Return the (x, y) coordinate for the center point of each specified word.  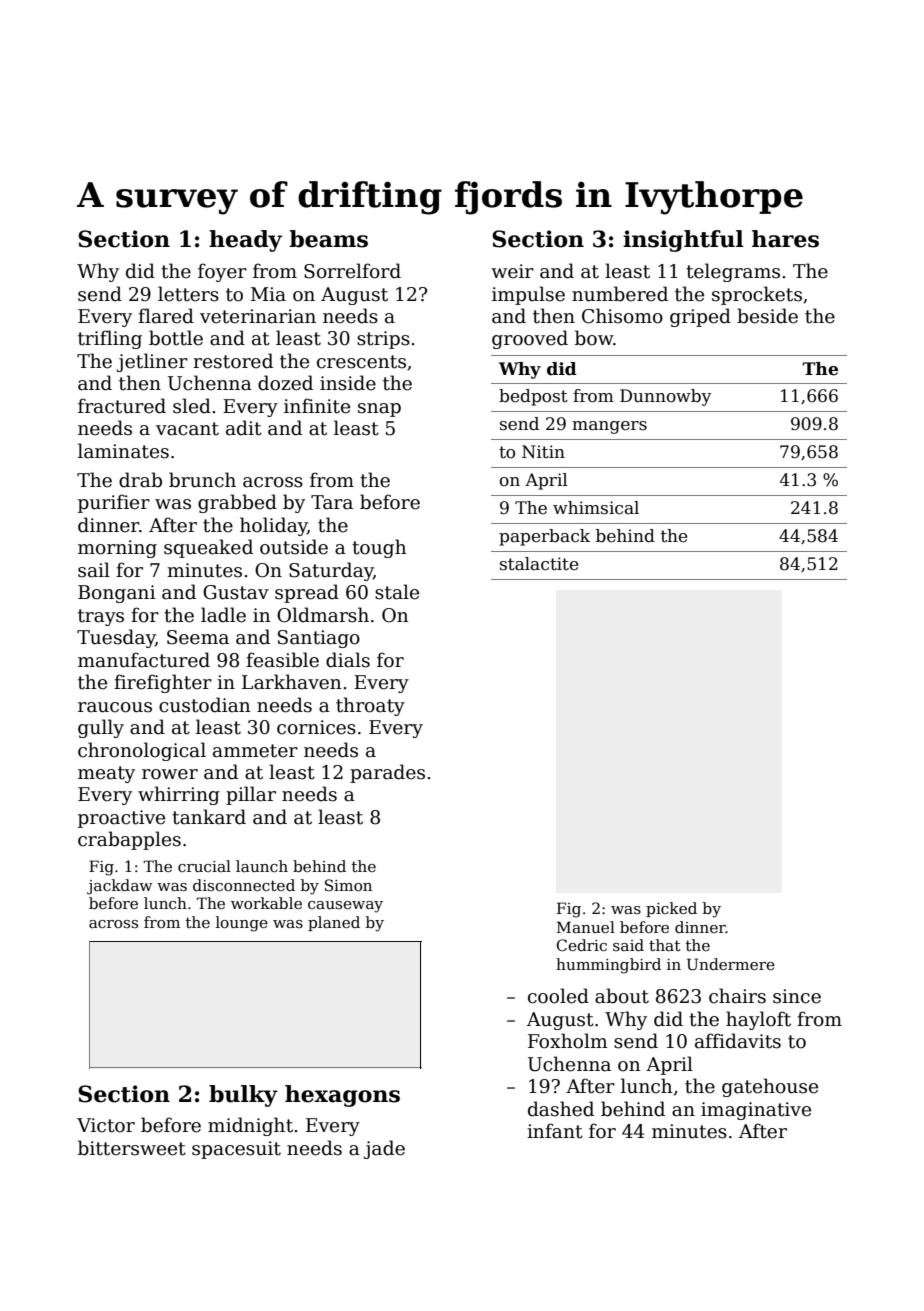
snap (379, 410)
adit (244, 428)
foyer (222, 272)
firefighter (163, 683)
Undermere (731, 964)
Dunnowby (666, 397)
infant (555, 1131)
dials (348, 660)
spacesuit (236, 1150)
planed (334, 923)
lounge (242, 924)
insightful (683, 241)
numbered (620, 294)
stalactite (539, 564)
